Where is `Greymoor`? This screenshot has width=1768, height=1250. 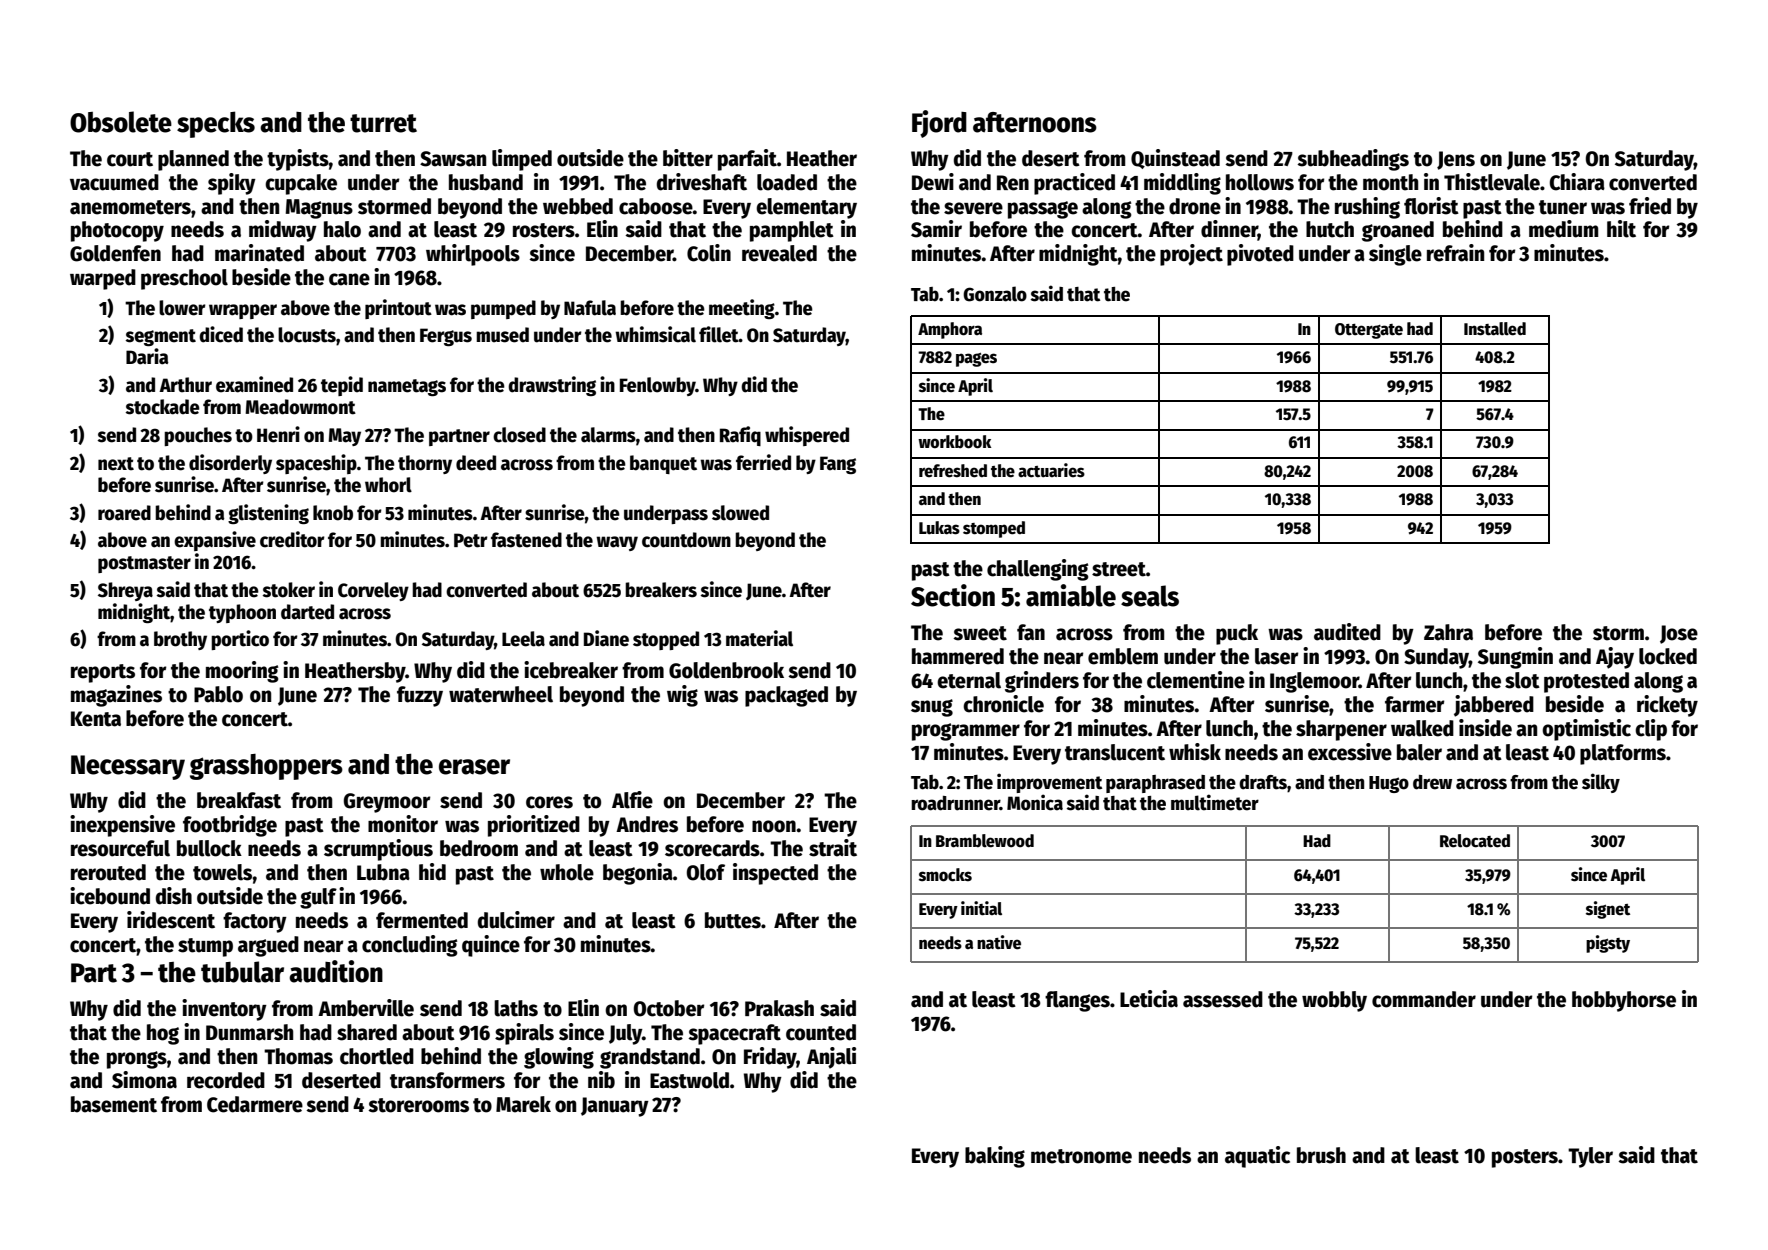 Greymoor is located at coordinates (387, 803).
